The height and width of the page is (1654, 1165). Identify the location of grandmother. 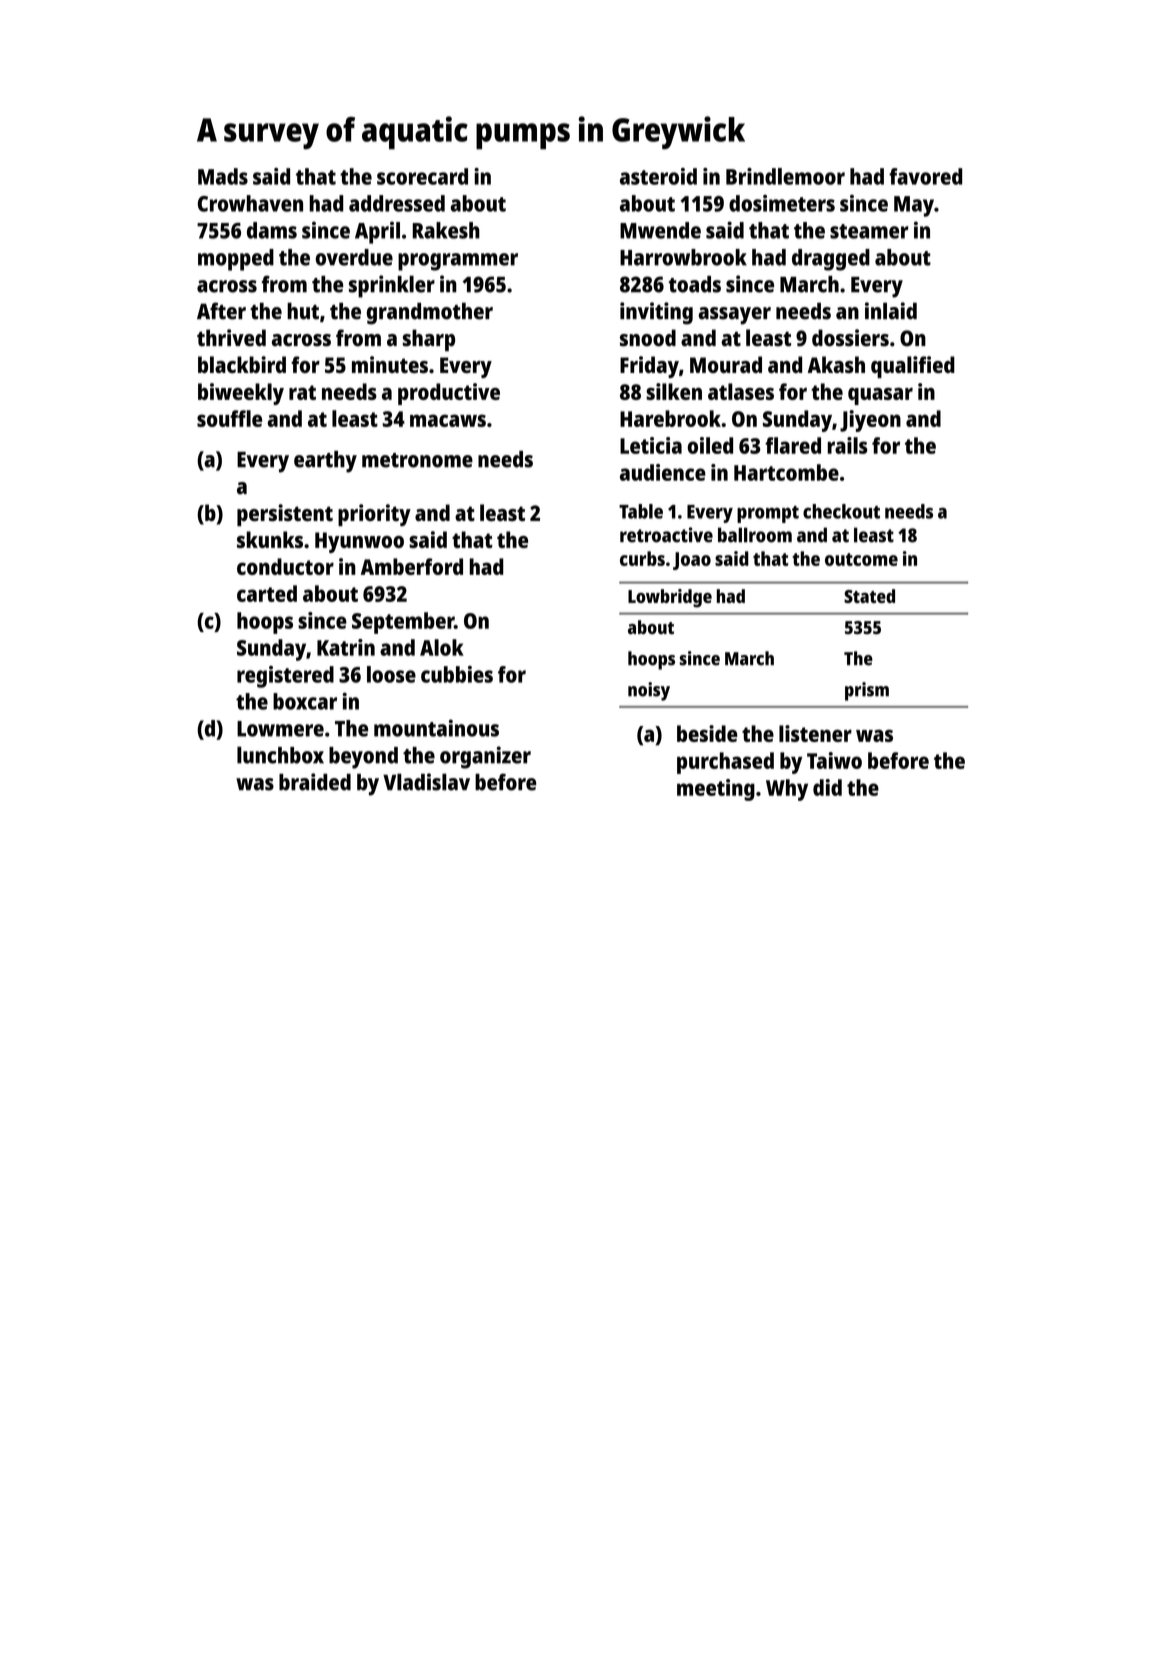
(430, 313).
